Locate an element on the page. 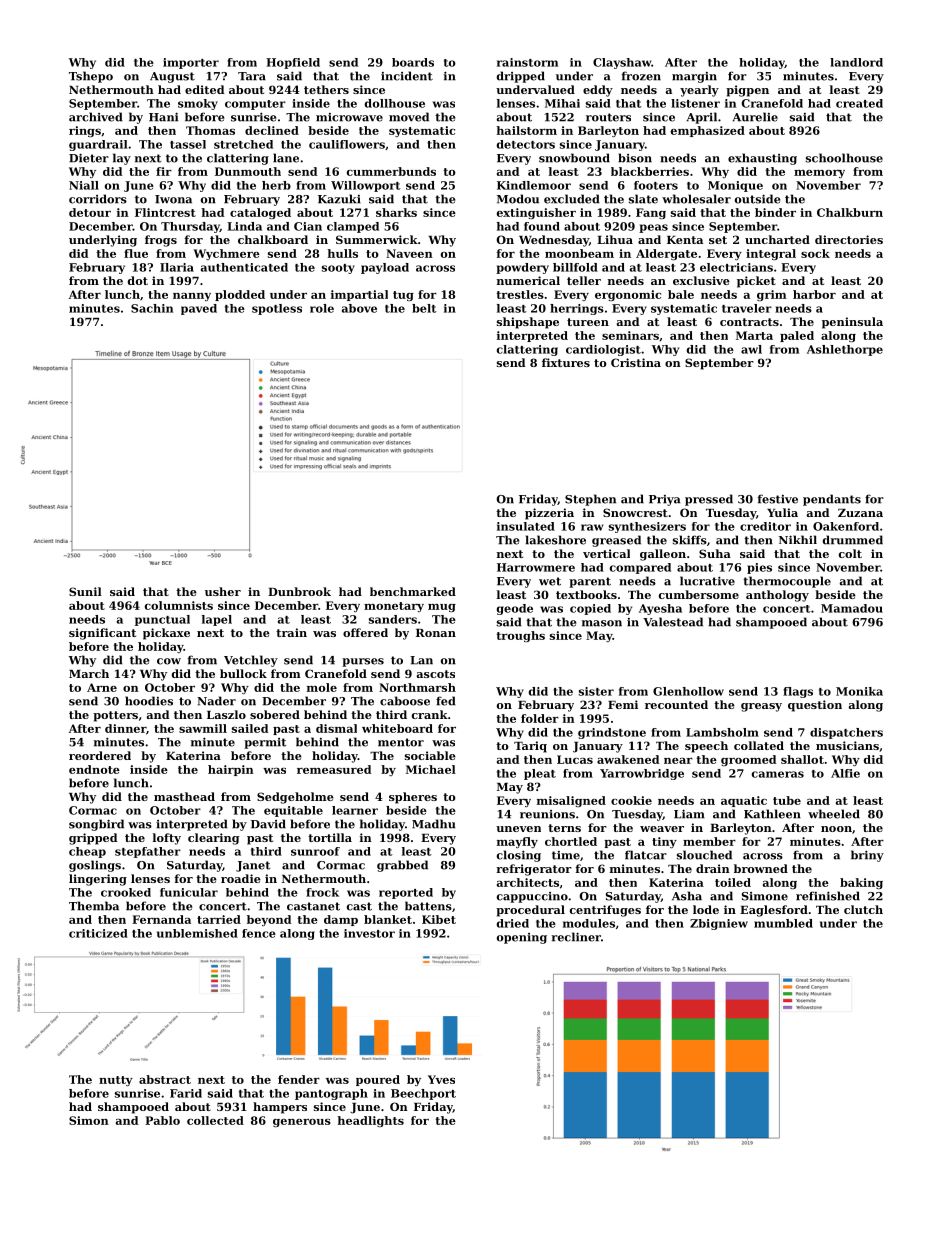 This image has width=952, height=1233. Niall is located at coordinates (84, 185).
